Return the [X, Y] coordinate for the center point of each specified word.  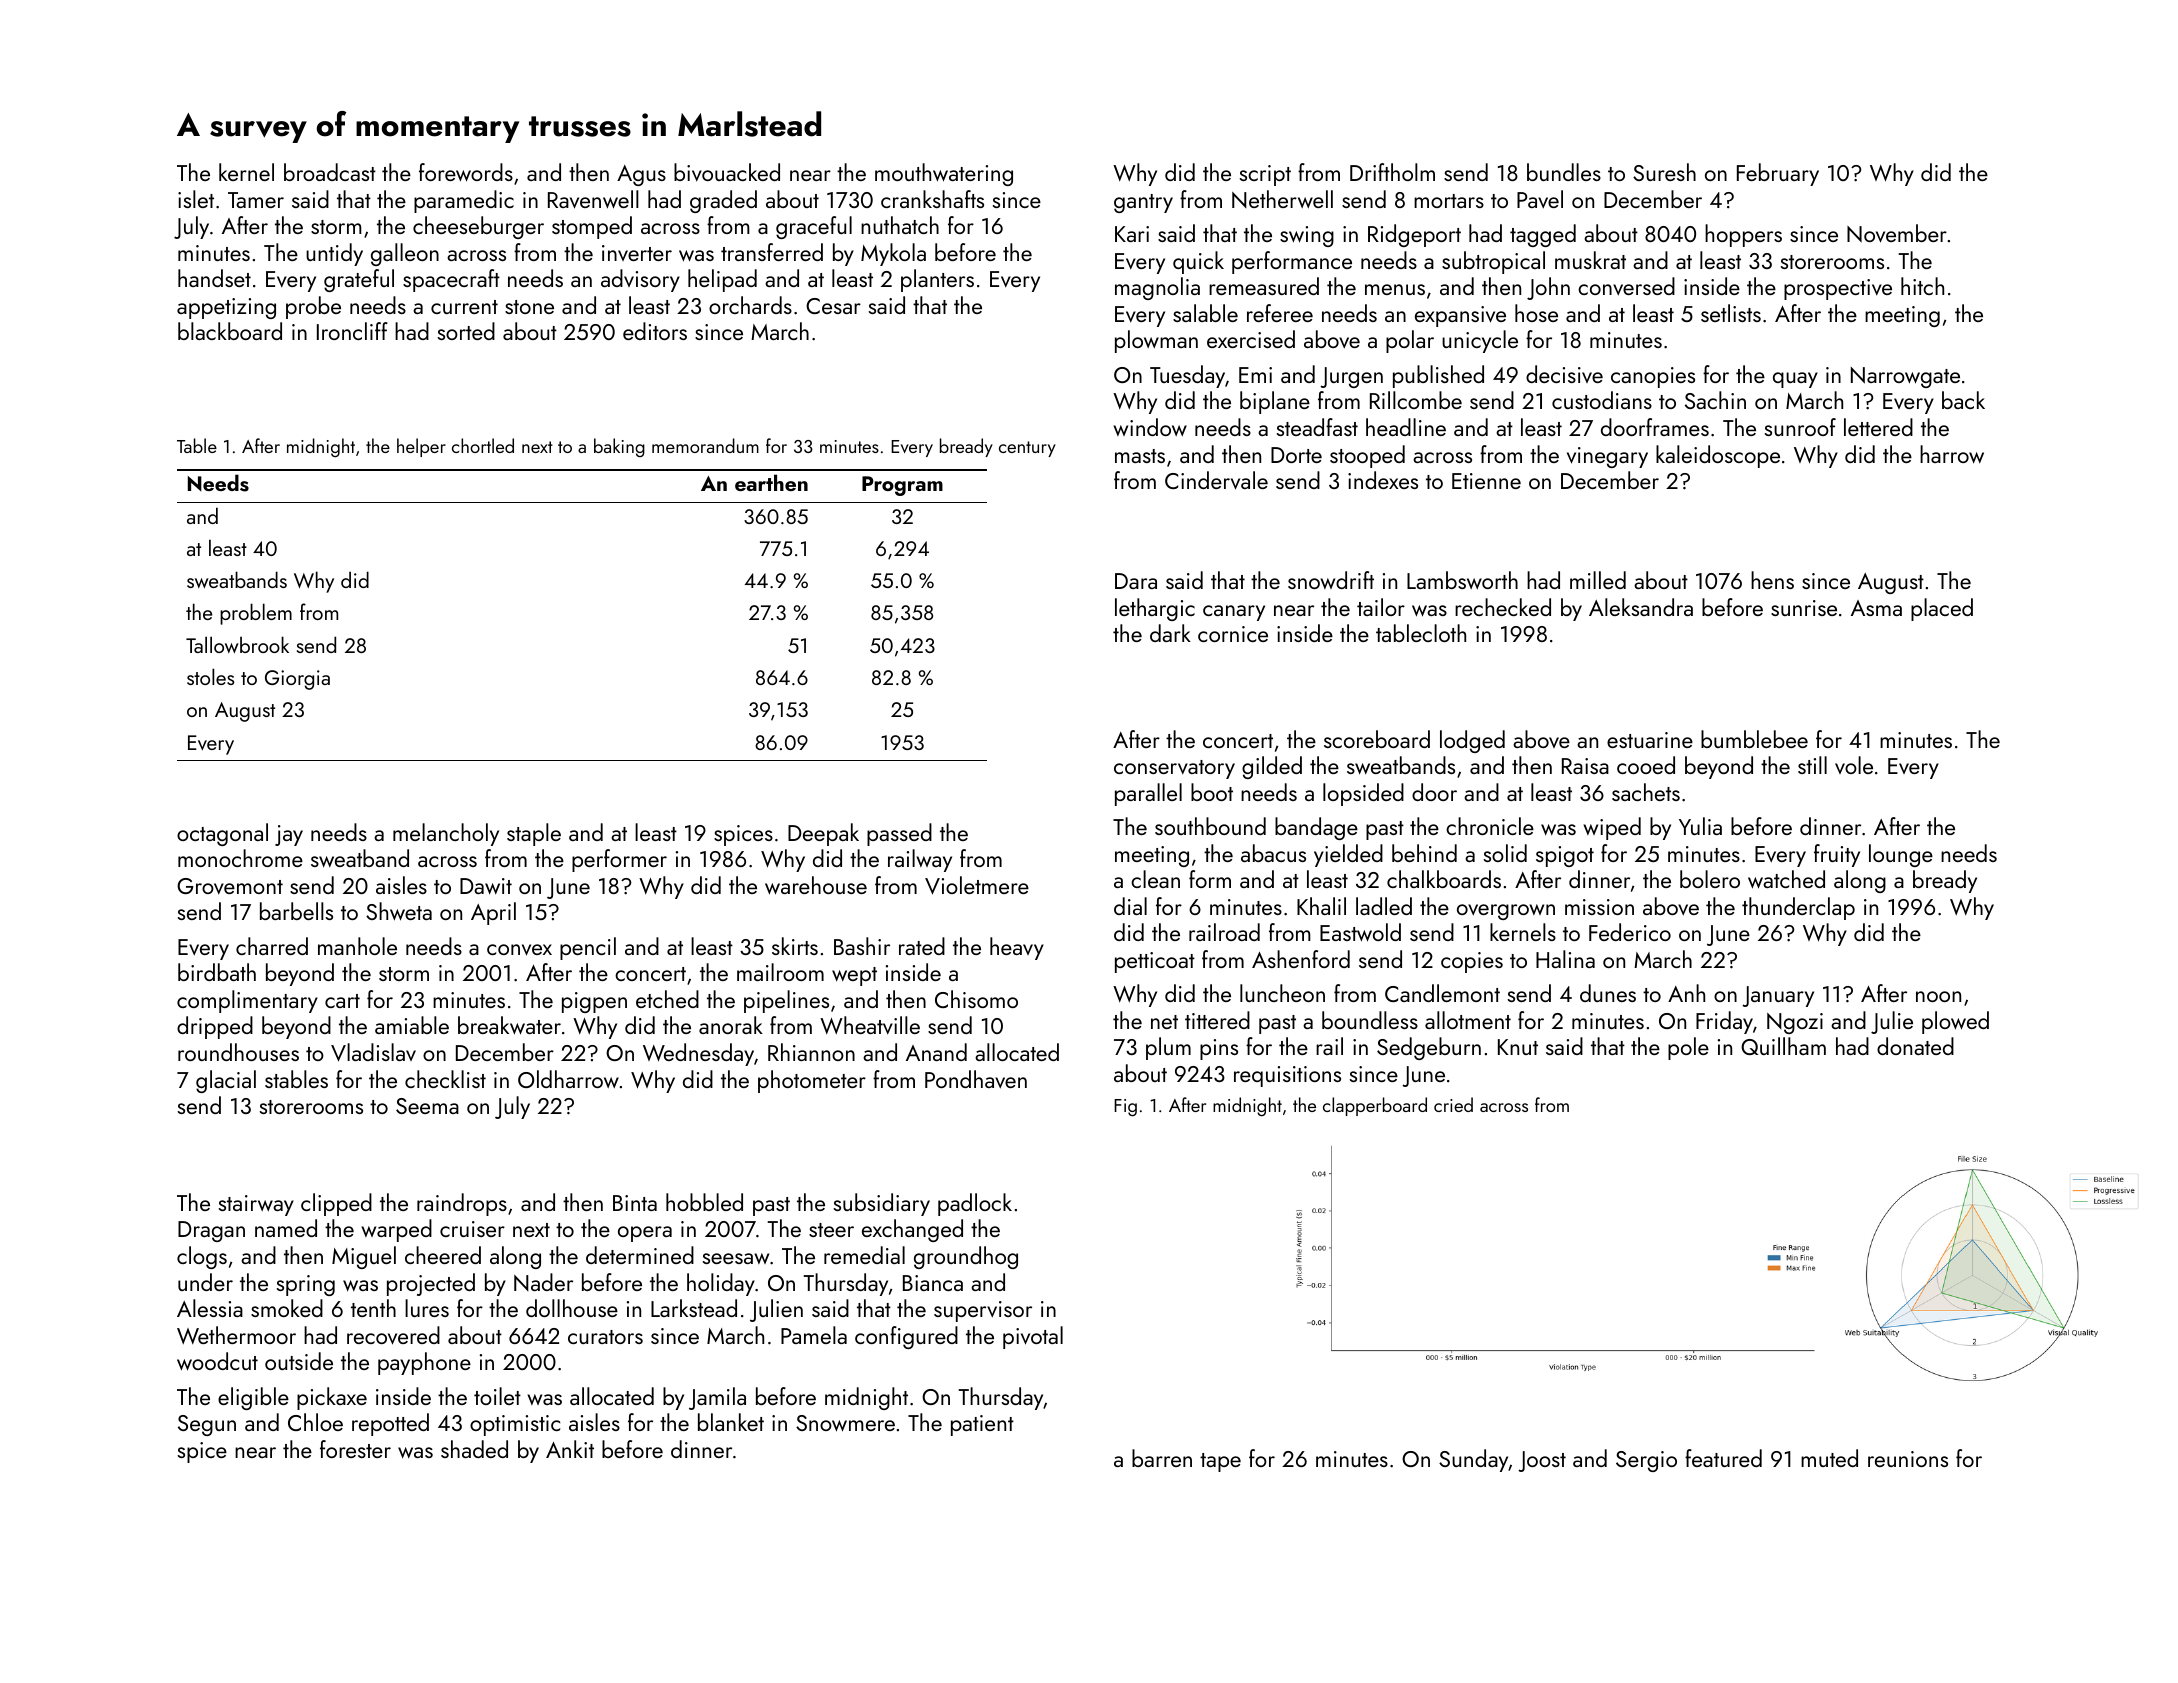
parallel [1148, 794]
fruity [1837, 855]
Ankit [570, 1449]
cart [342, 1001]
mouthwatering [944, 174]
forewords [466, 172]
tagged [1543, 235]
